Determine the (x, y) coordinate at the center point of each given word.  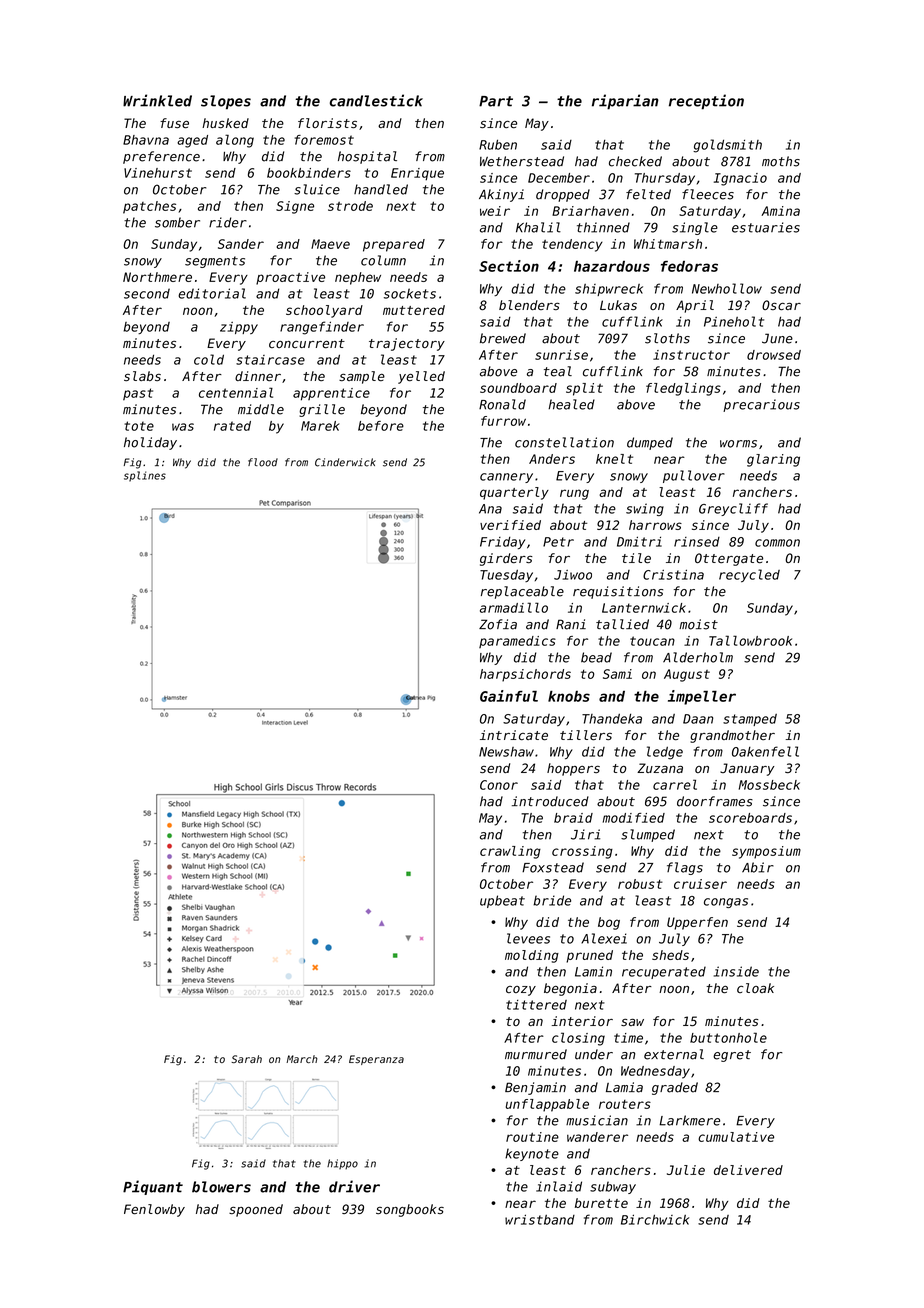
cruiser (700, 884)
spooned (256, 1210)
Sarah (246, 1059)
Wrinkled (157, 100)
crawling (510, 852)
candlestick (376, 100)
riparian (625, 102)
